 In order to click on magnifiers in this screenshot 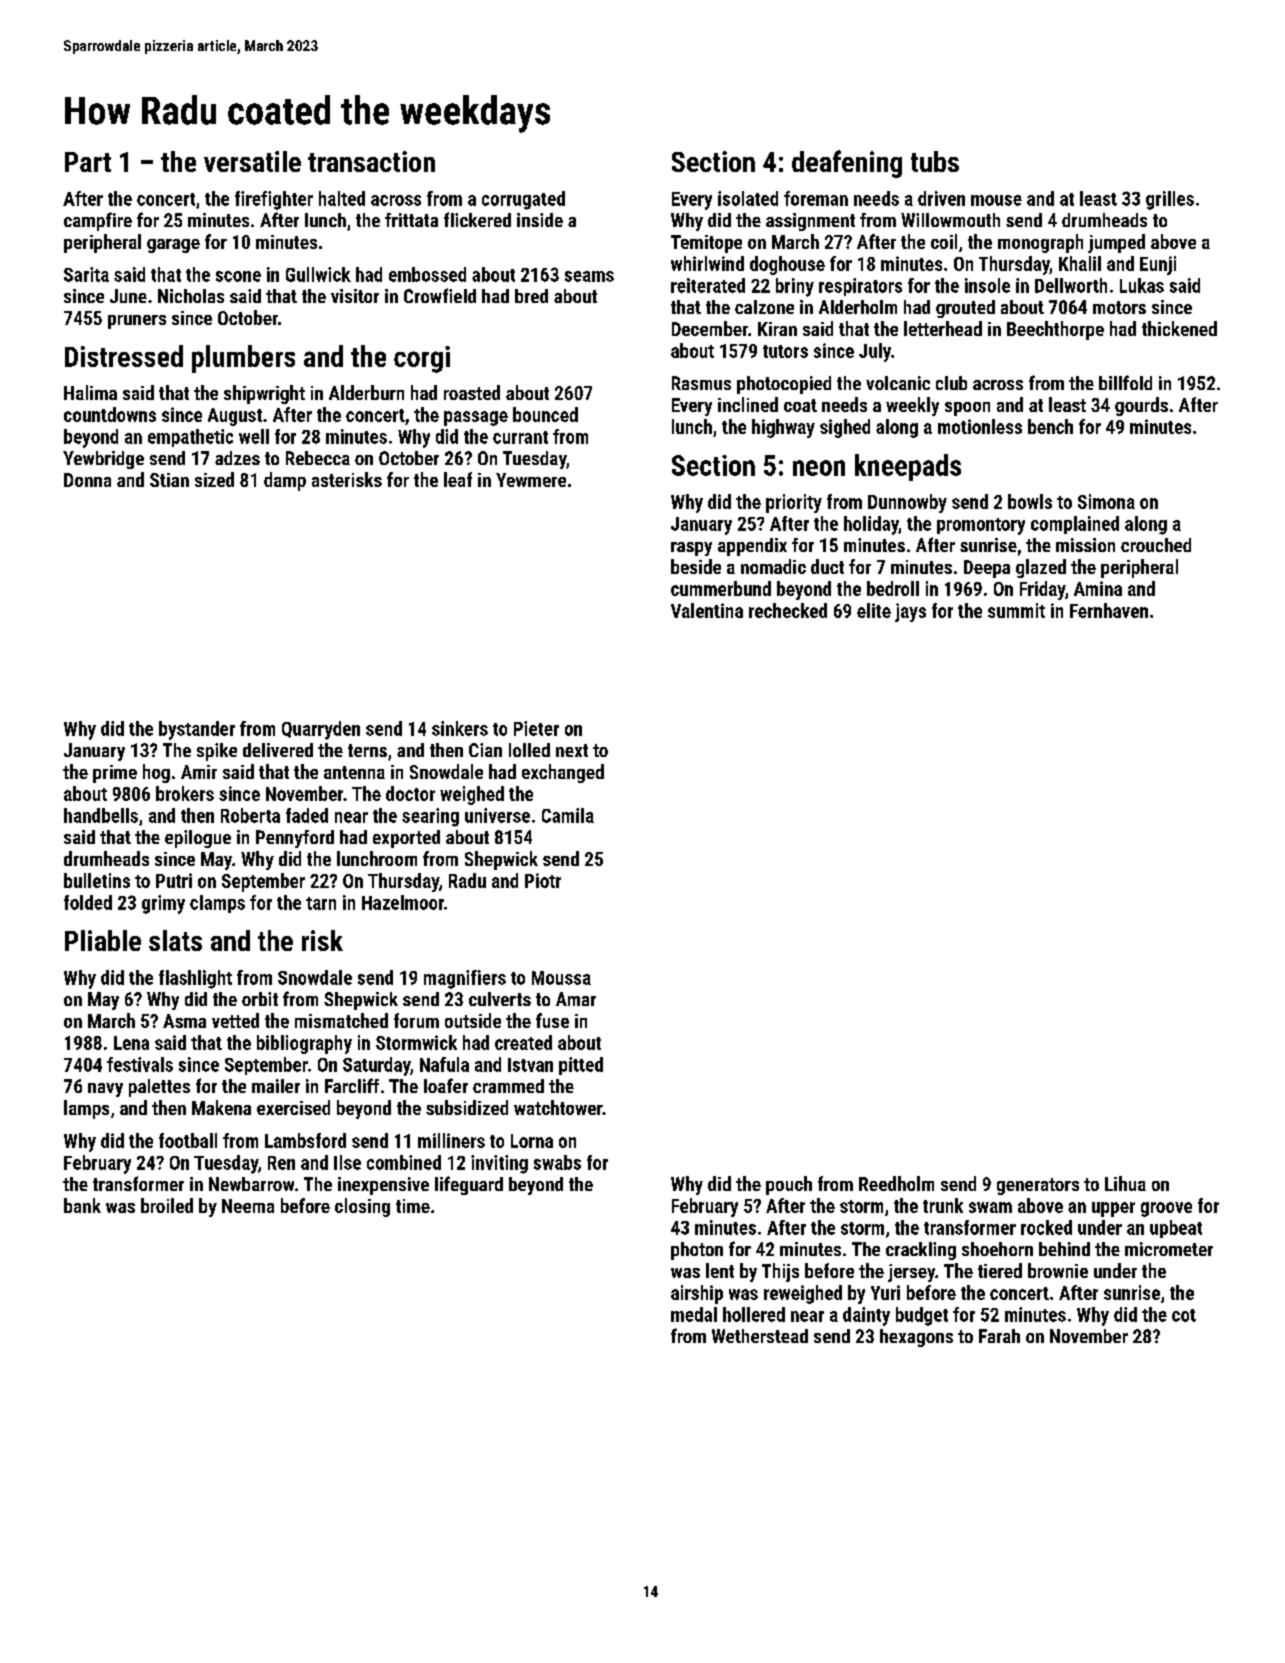, I will do `click(465, 979)`.
